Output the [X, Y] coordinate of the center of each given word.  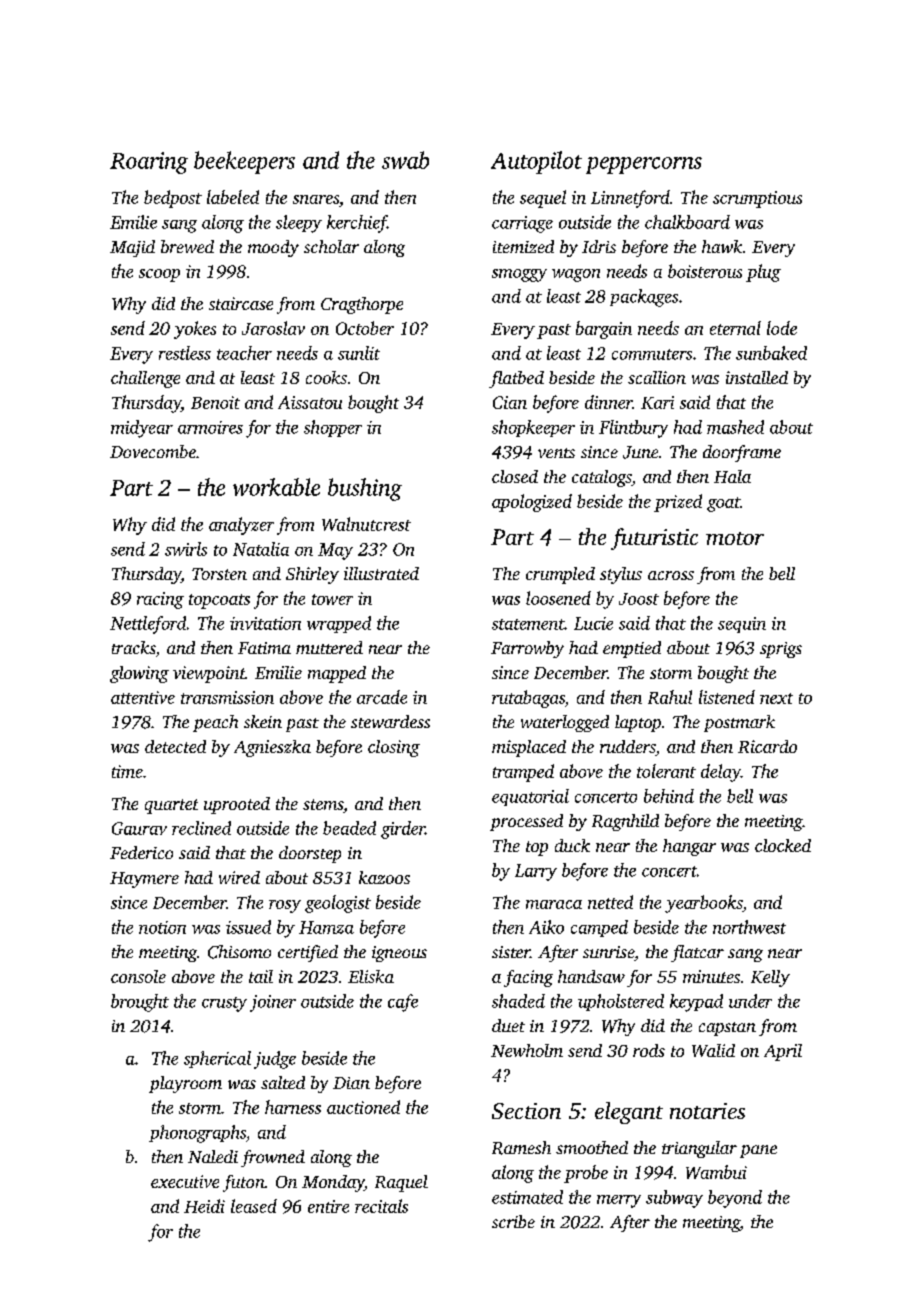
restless [185, 353]
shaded [518, 1001]
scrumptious [757, 199]
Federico [141, 852]
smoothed [592, 1147]
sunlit [359, 353]
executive [185, 1181]
